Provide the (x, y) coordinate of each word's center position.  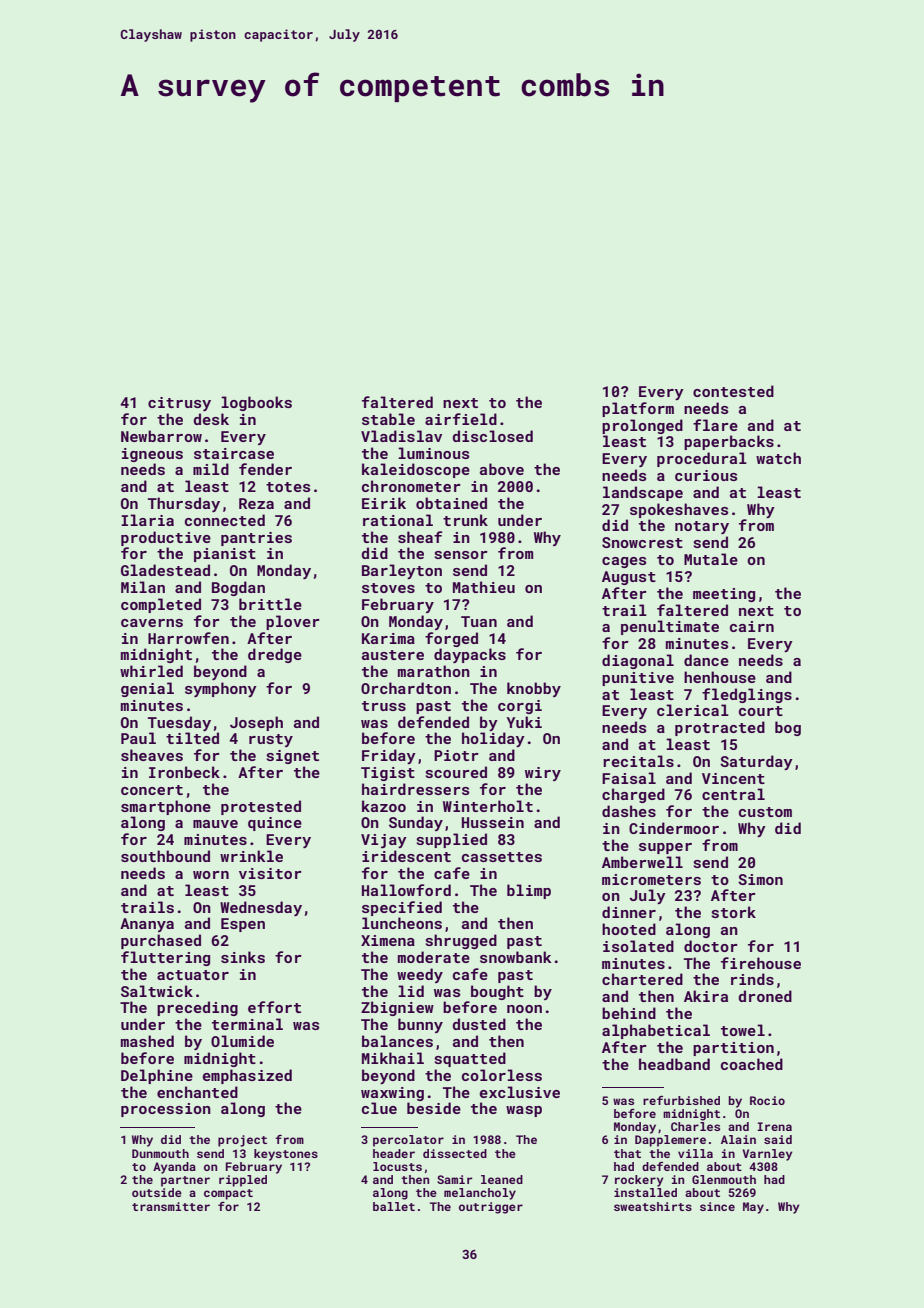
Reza (256, 503)
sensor (461, 555)
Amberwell (642, 862)
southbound (165, 856)
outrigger (491, 1208)
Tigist (388, 774)
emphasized (247, 1076)
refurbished (681, 1100)
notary (702, 527)
